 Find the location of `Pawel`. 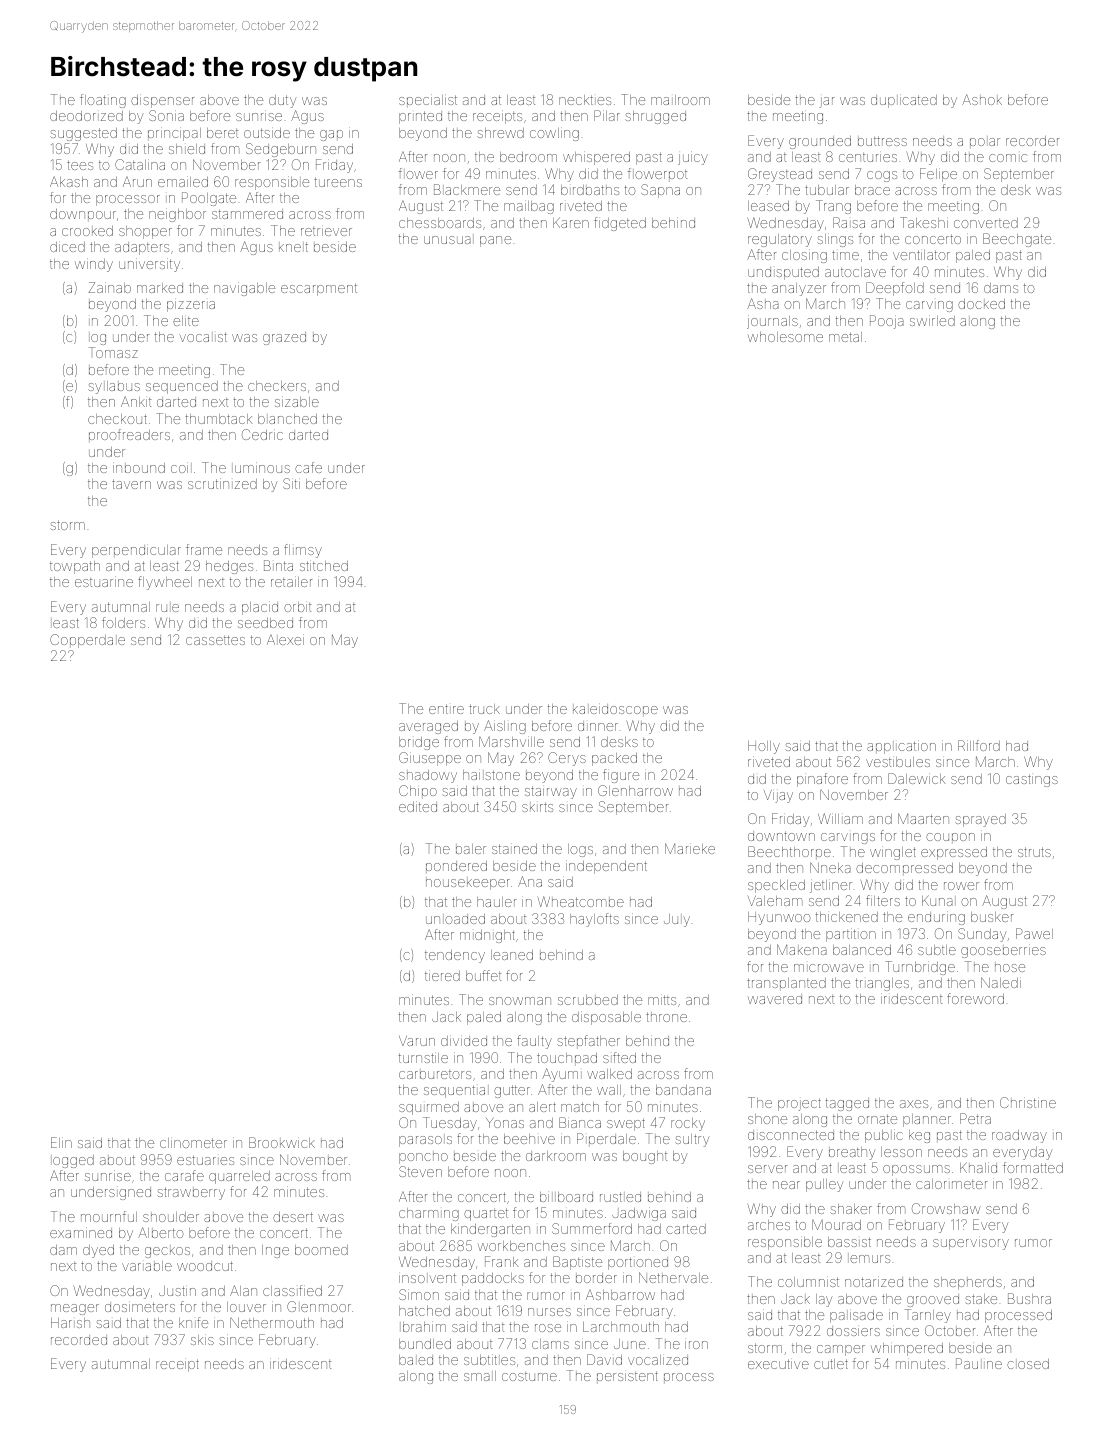

Pawel is located at coordinates (1034, 933).
